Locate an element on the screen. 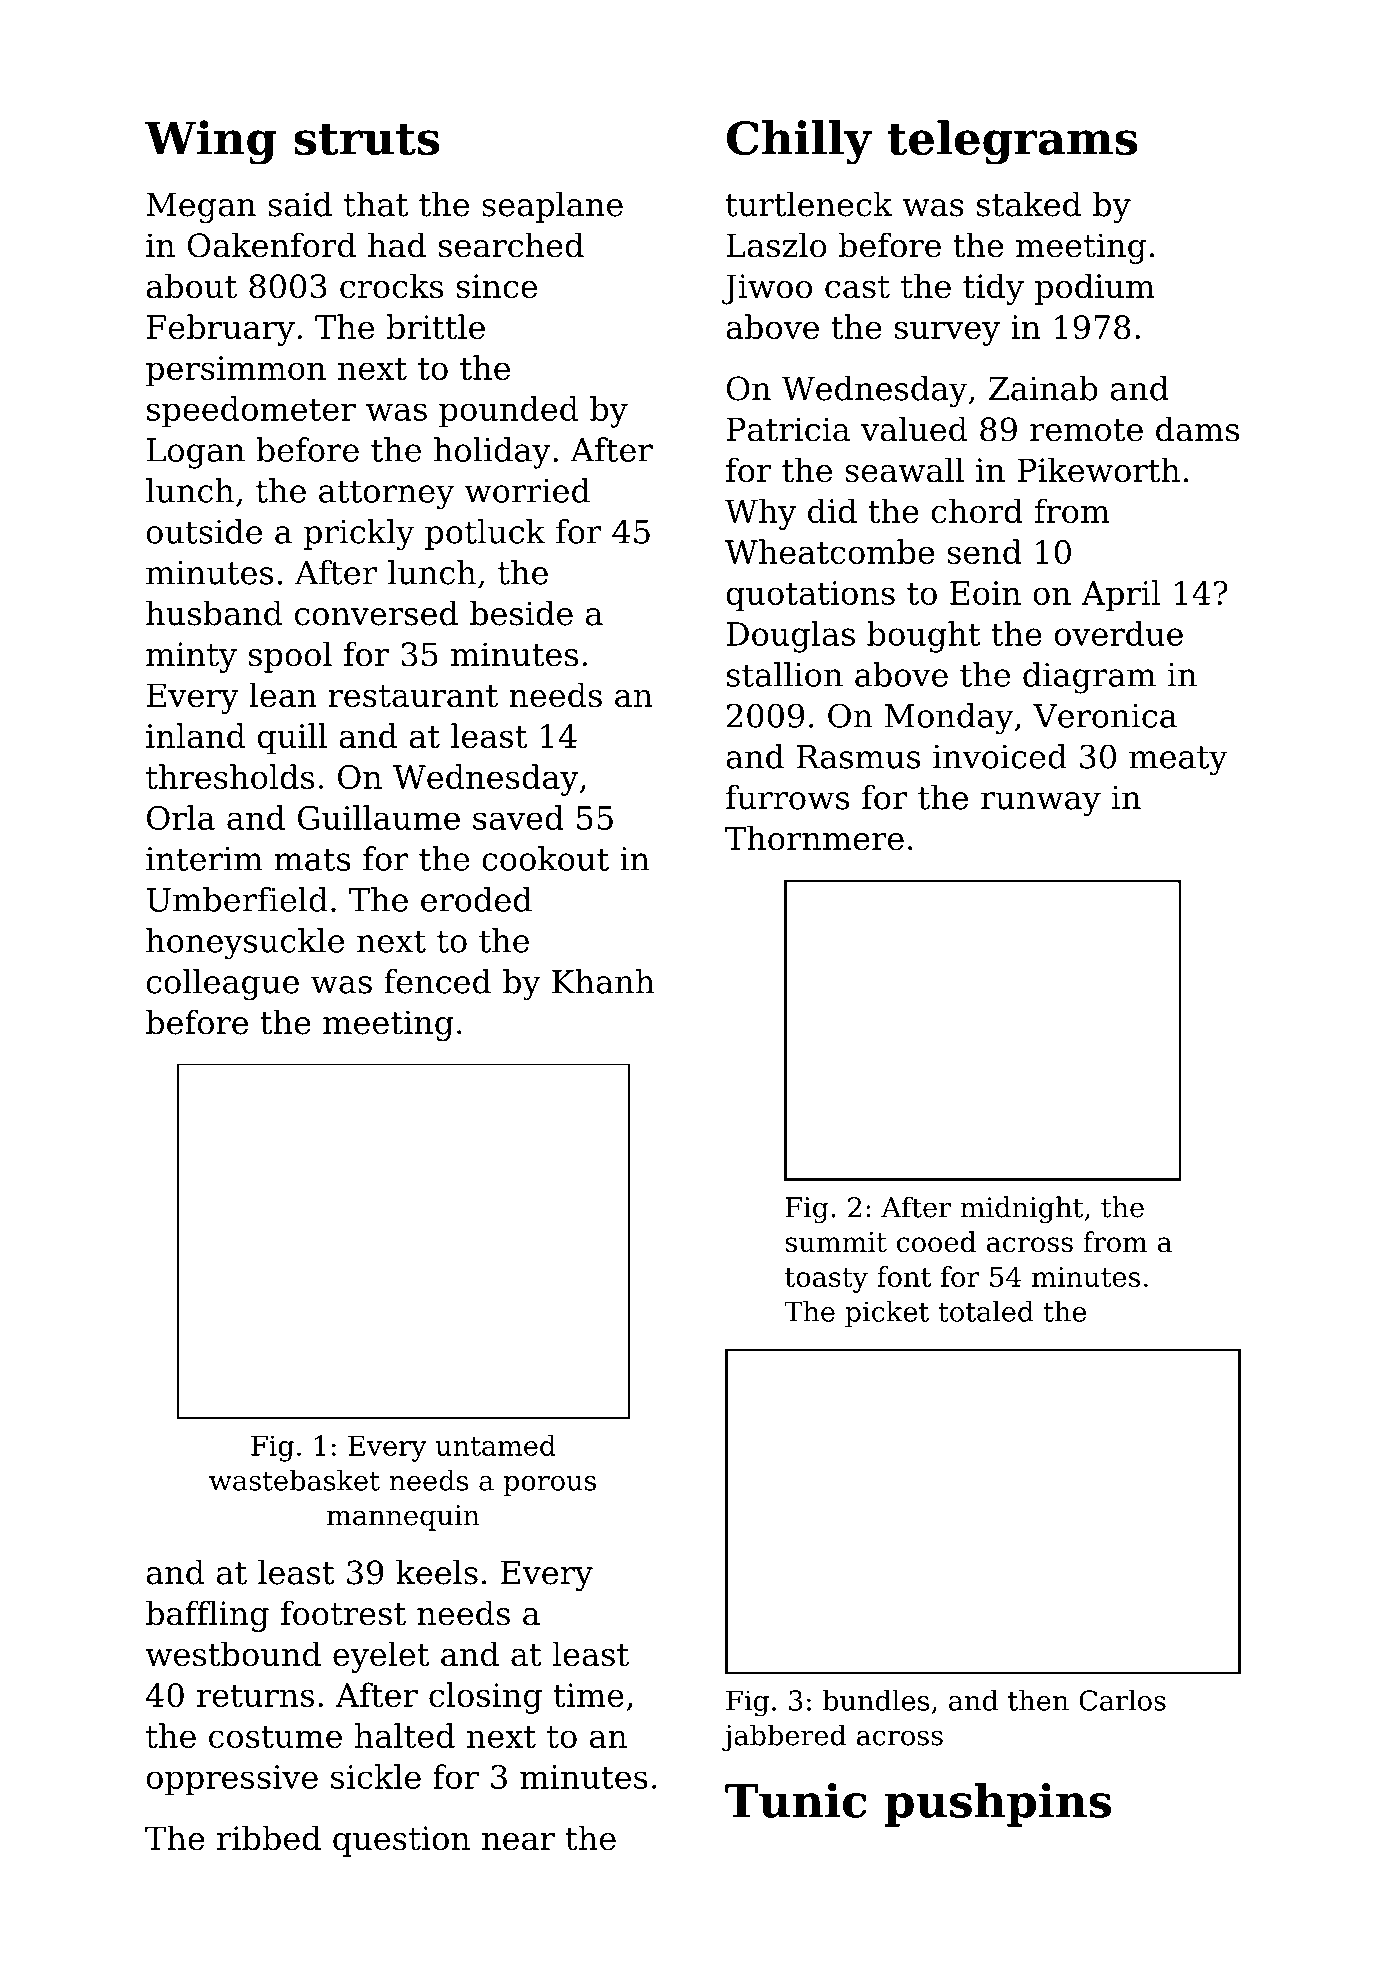  eyelet is located at coordinates (381, 1657).
